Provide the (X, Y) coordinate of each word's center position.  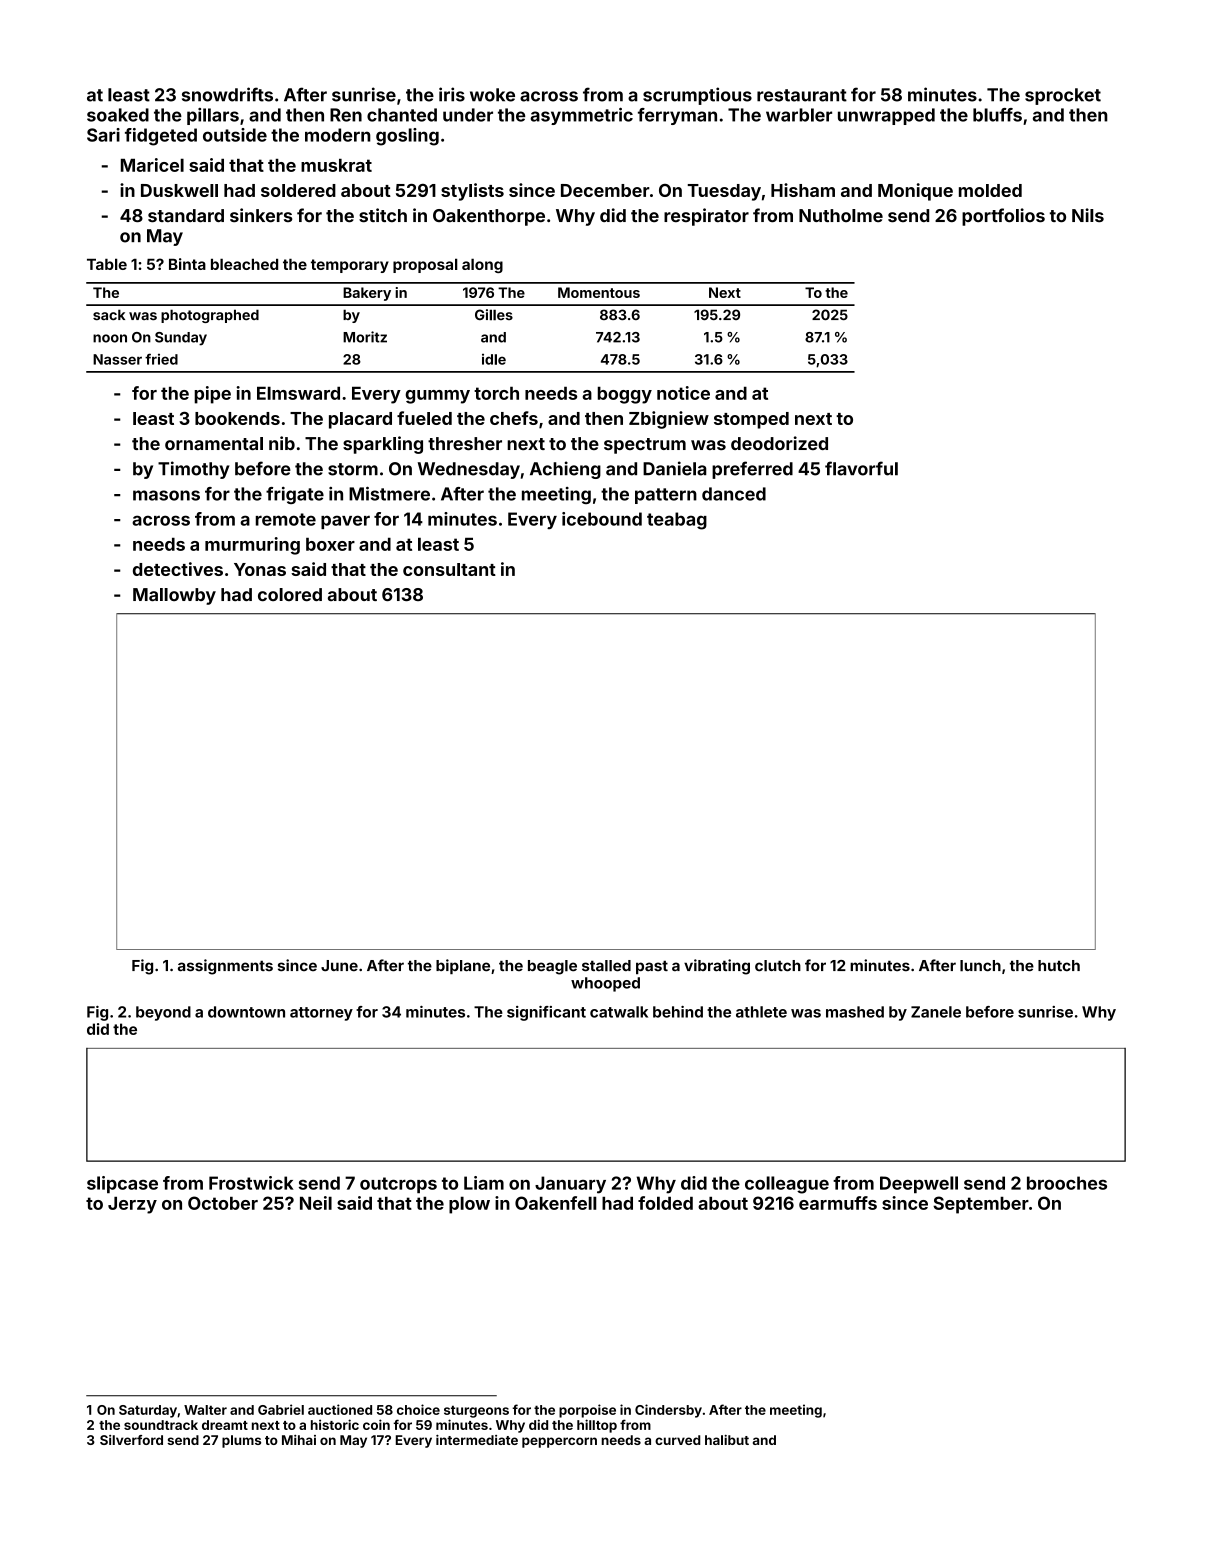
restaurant (802, 95)
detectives (178, 569)
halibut (727, 1440)
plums (241, 1441)
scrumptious (697, 96)
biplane (463, 966)
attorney (321, 1014)
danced (734, 494)
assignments (225, 967)
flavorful (861, 468)
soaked (118, 115)
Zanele (936, 1012)
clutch (778, 966)
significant (546, 1013)
